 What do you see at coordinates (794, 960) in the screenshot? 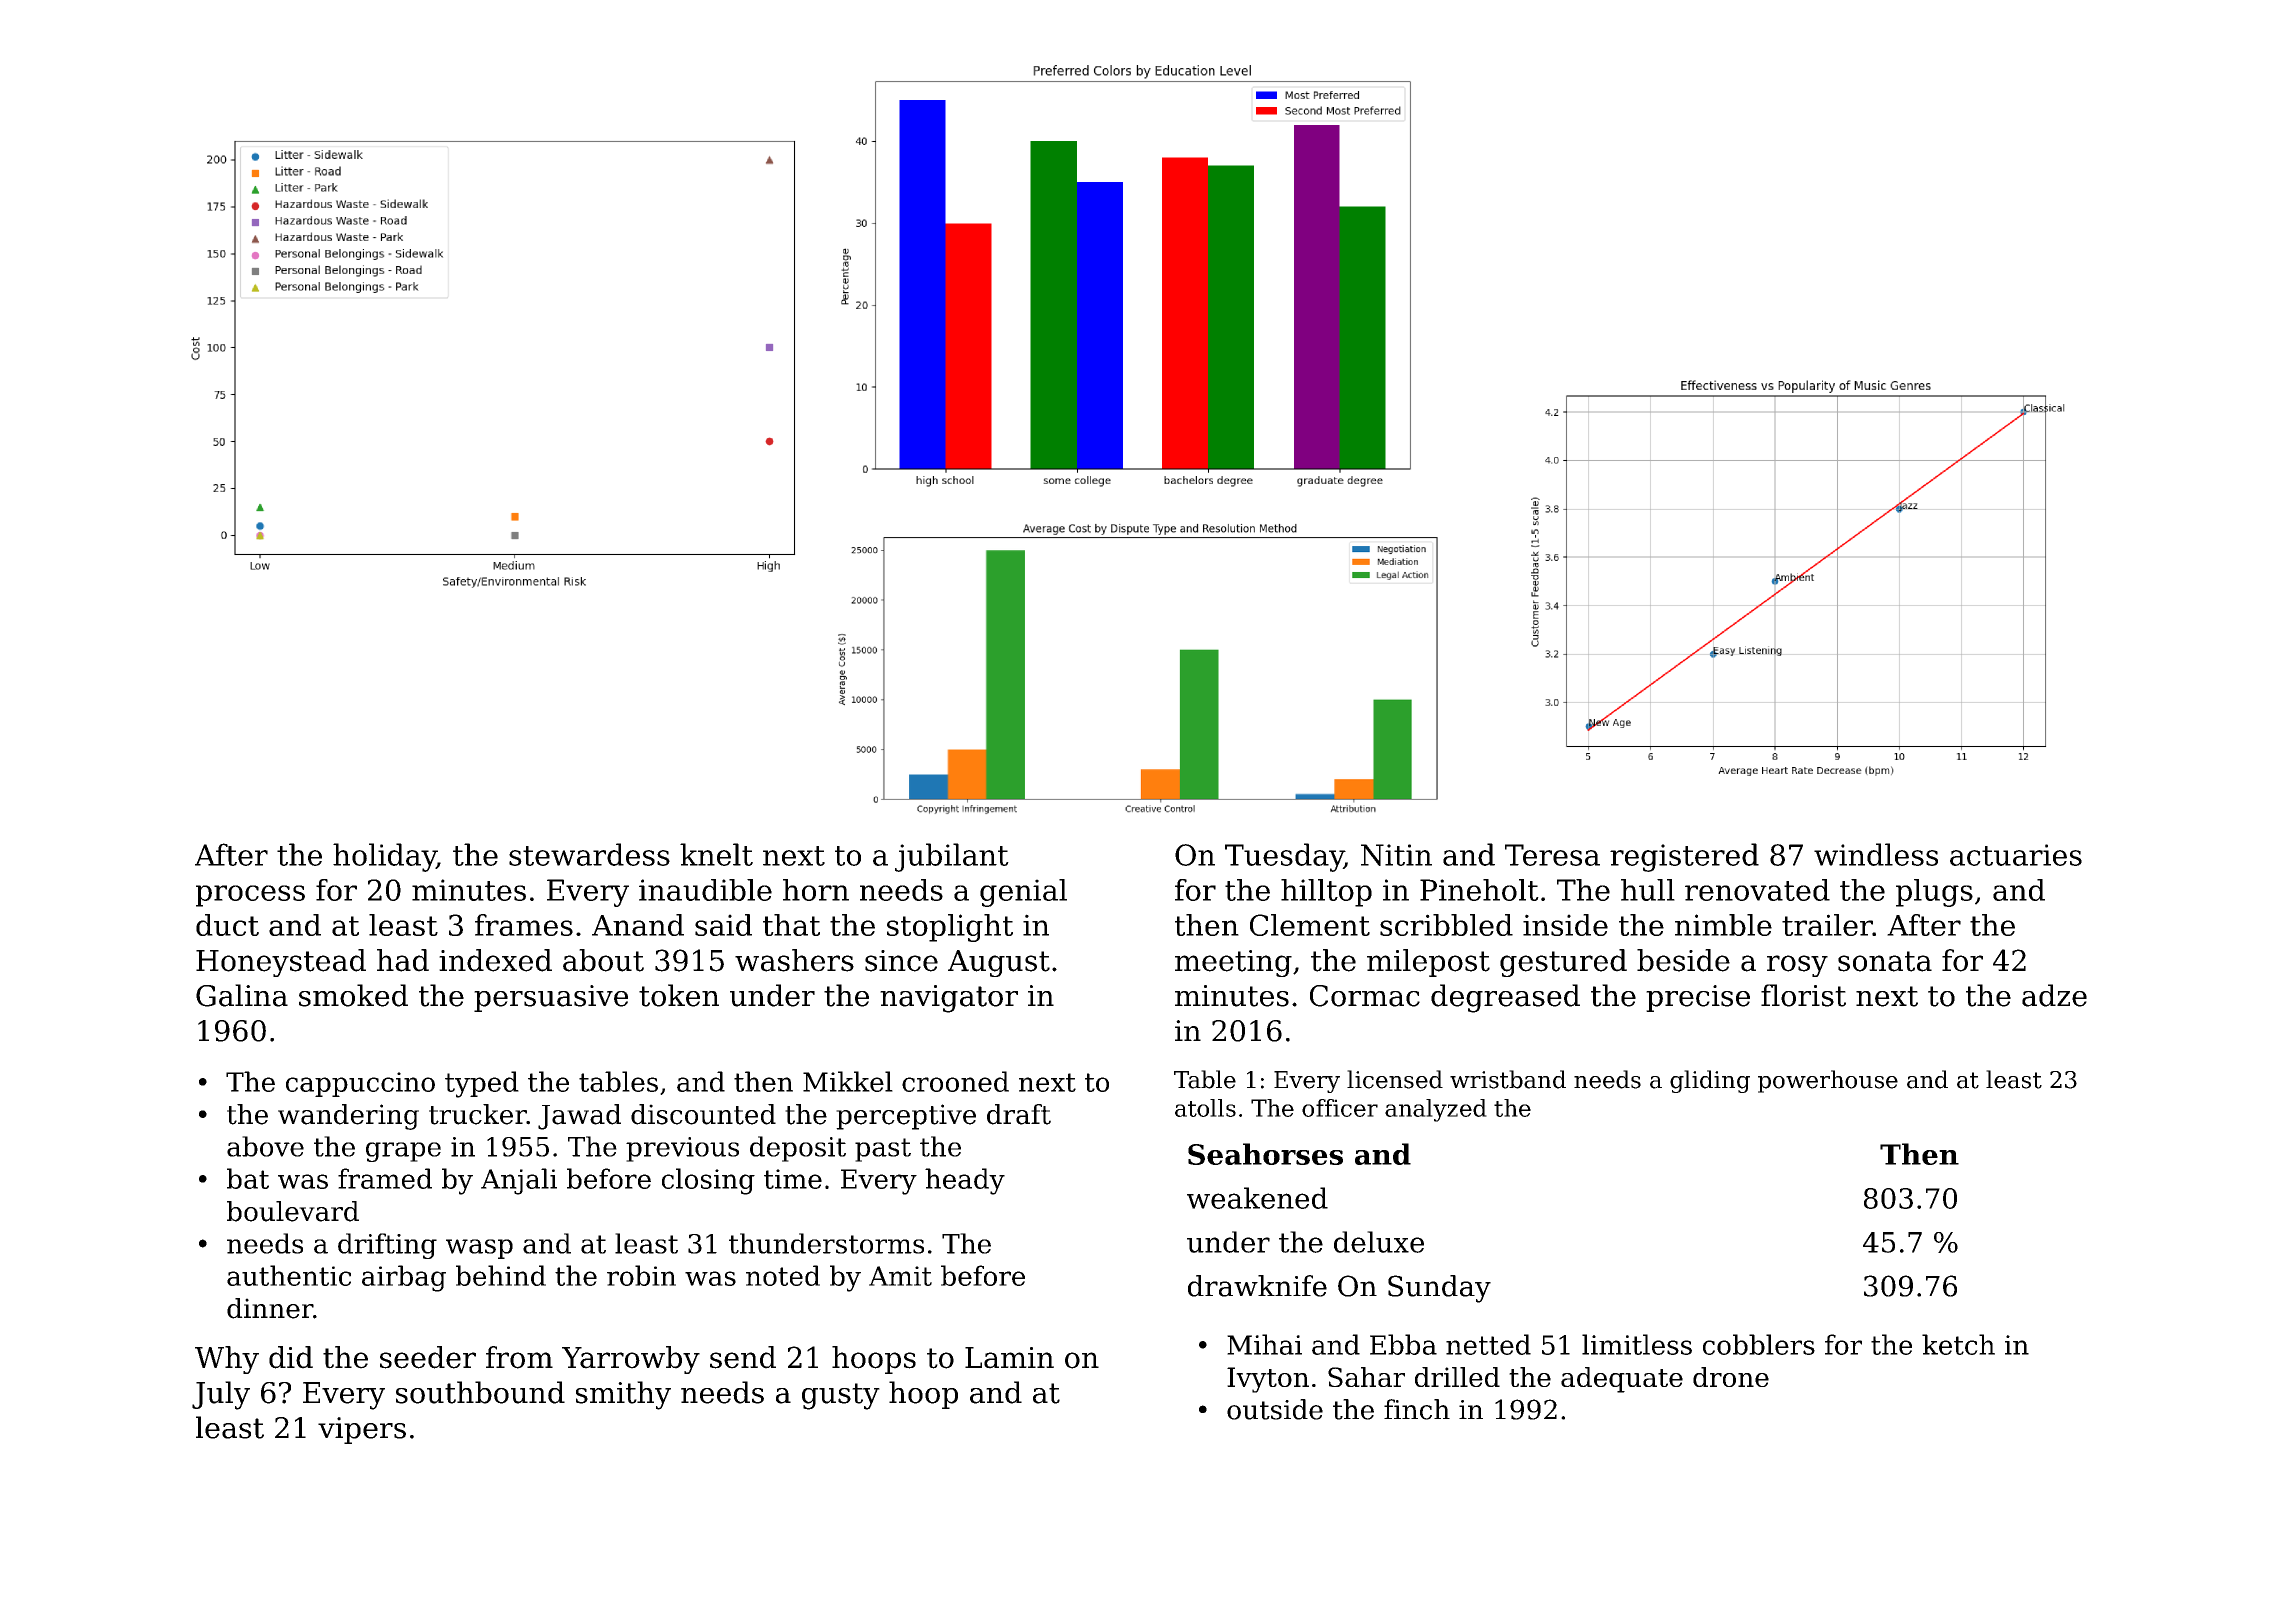
I see `washers` at bounding box center [794, 960].
